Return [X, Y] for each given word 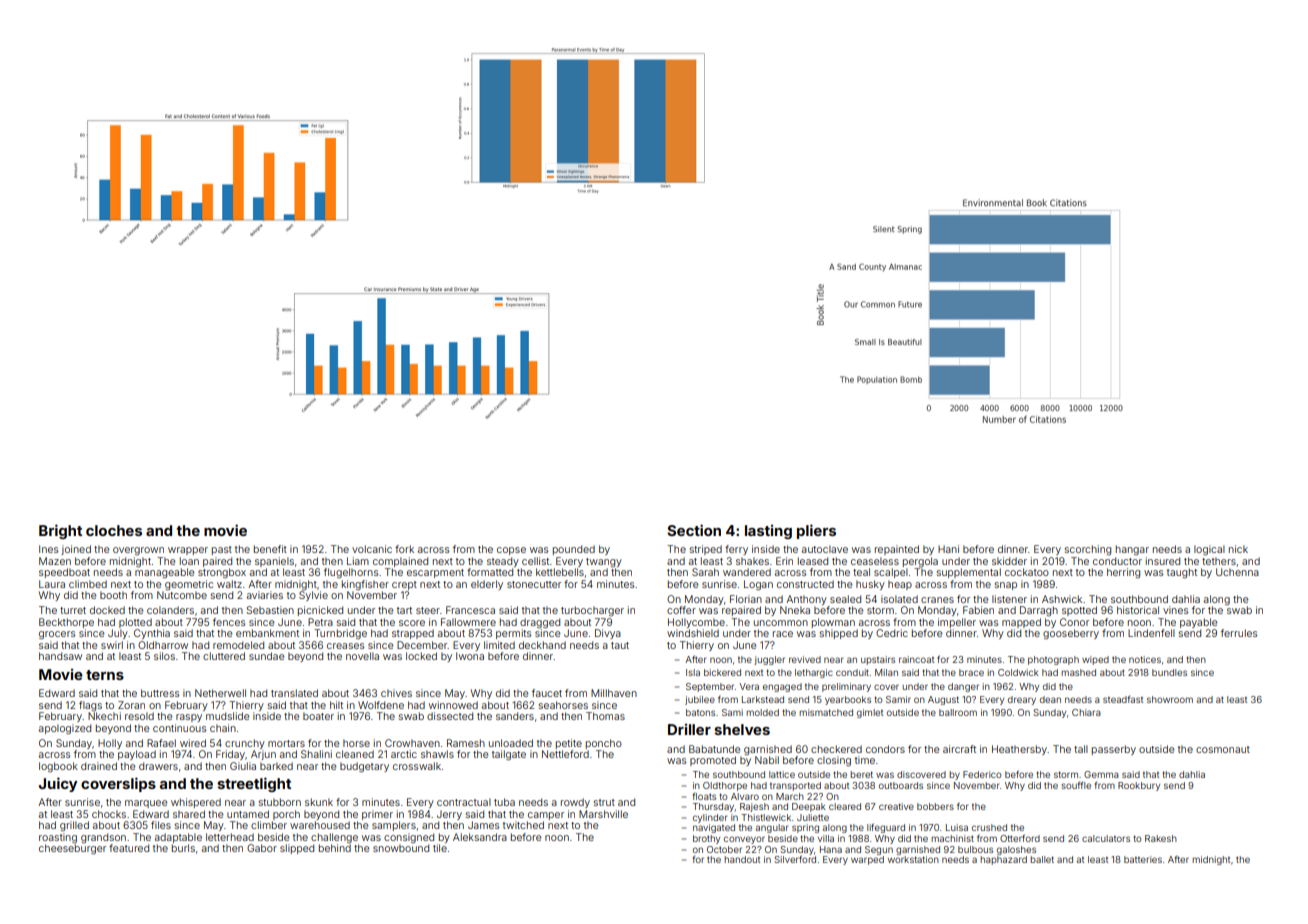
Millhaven [614, 693]
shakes [752, 561]
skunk [319, 802]
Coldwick [1018, 672]
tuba [504, 802]
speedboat [64, 573]
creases [345, 646]
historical [1138, 610]
